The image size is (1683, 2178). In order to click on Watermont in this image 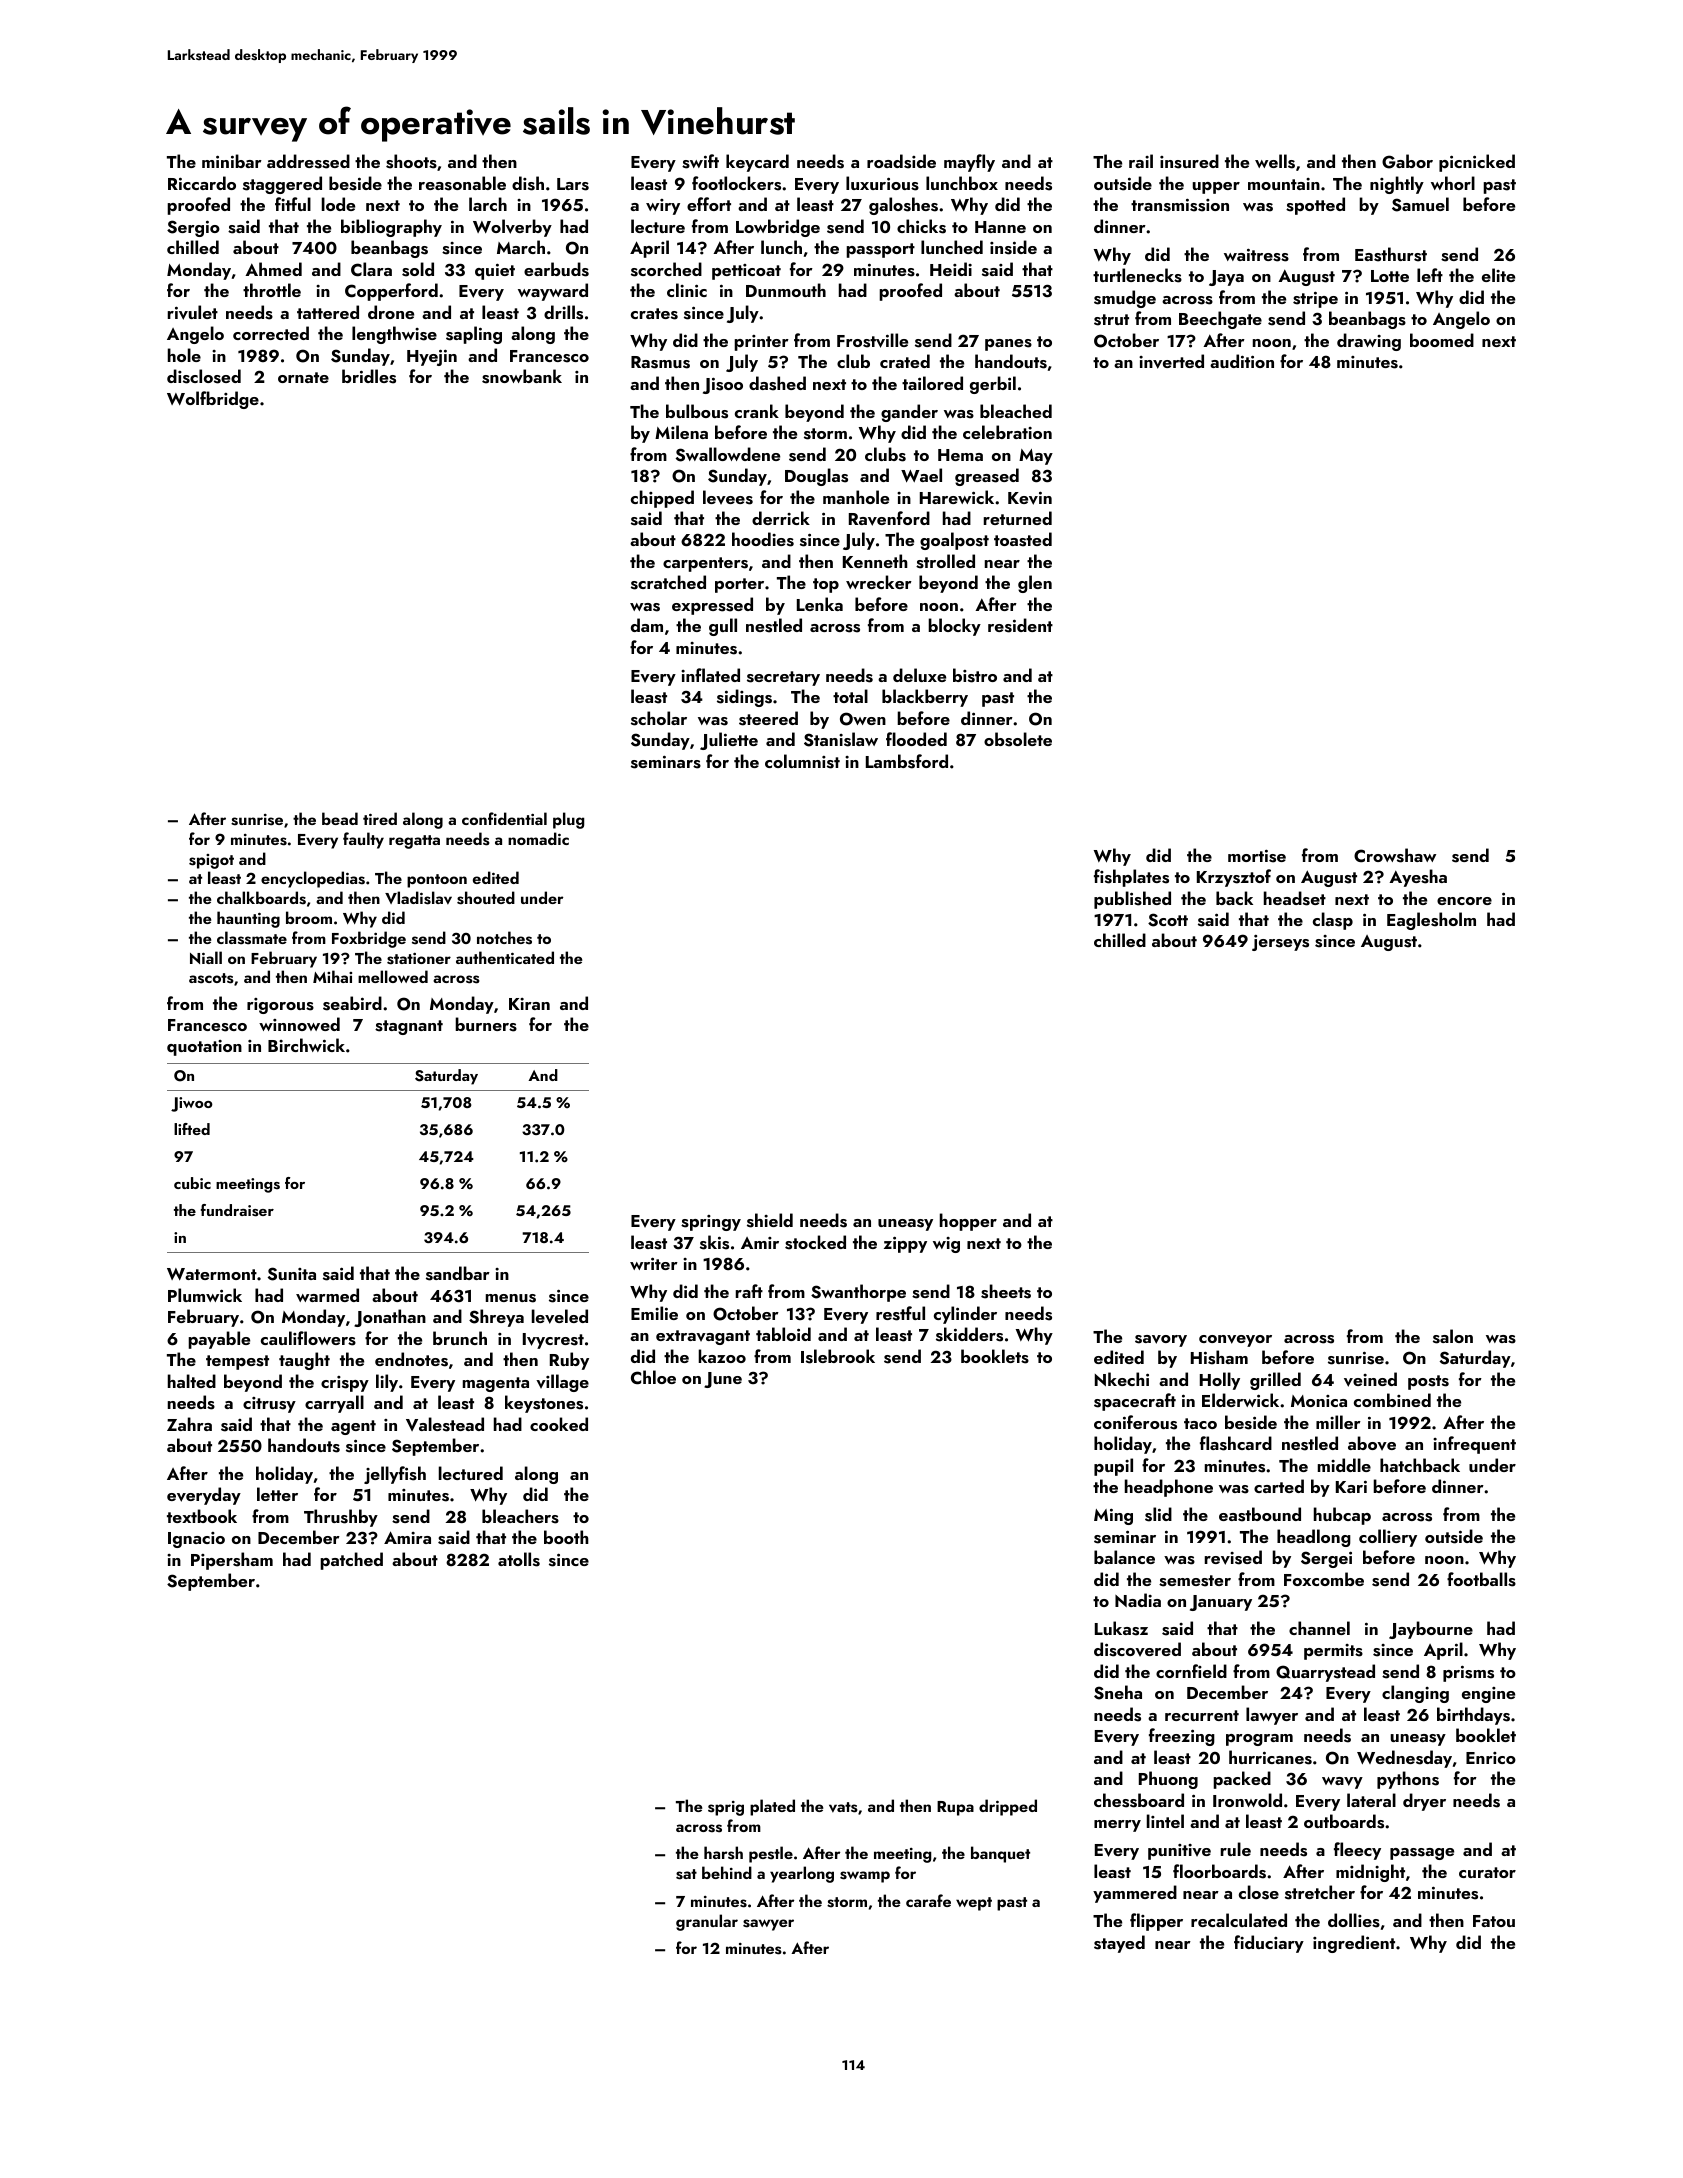, I will do `click(212, 1274)`.
